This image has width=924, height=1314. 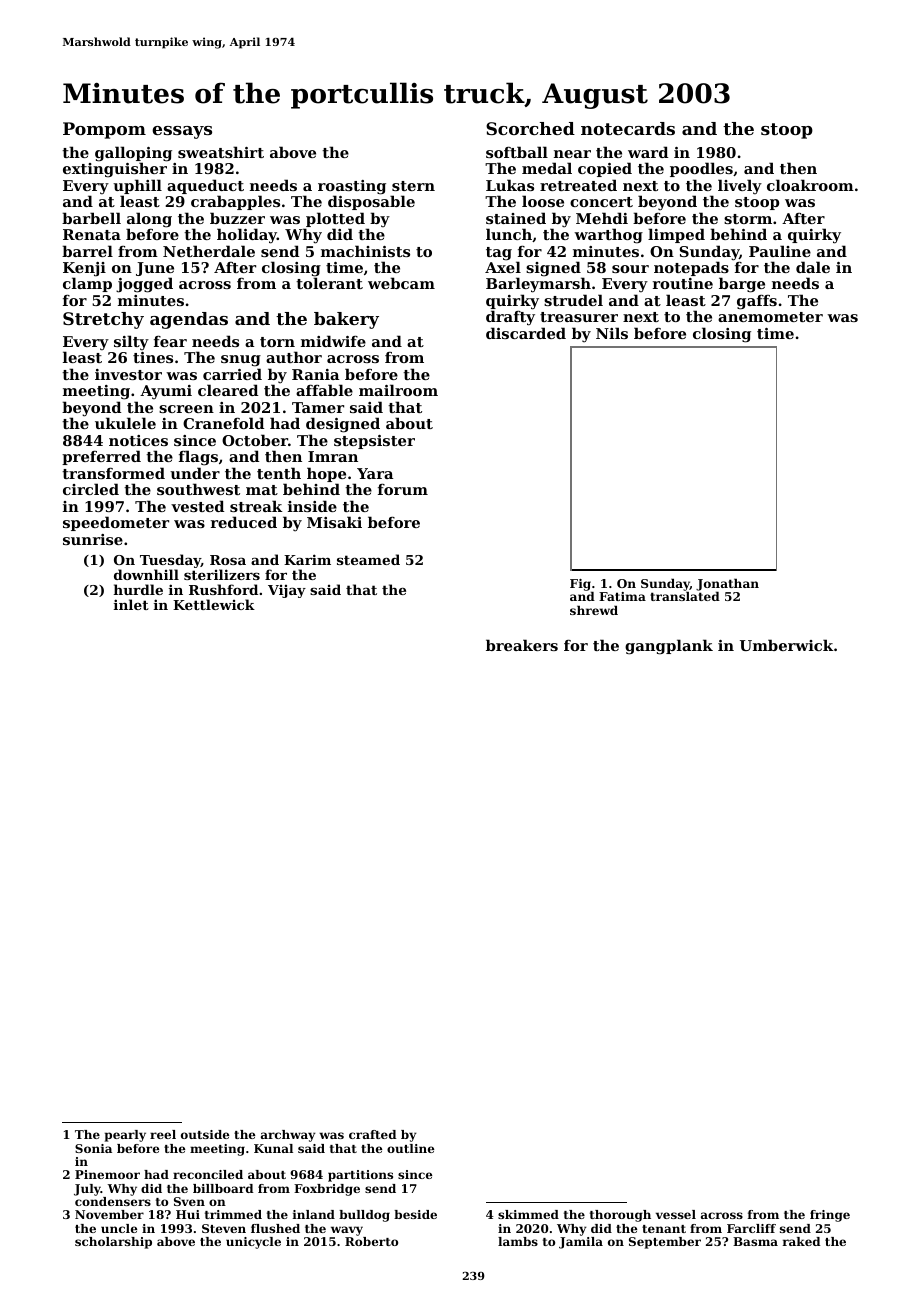 What do you see at coordinates (214, 604) in the image?
I see `Kettlewick` at bounding box center [214, 604].
